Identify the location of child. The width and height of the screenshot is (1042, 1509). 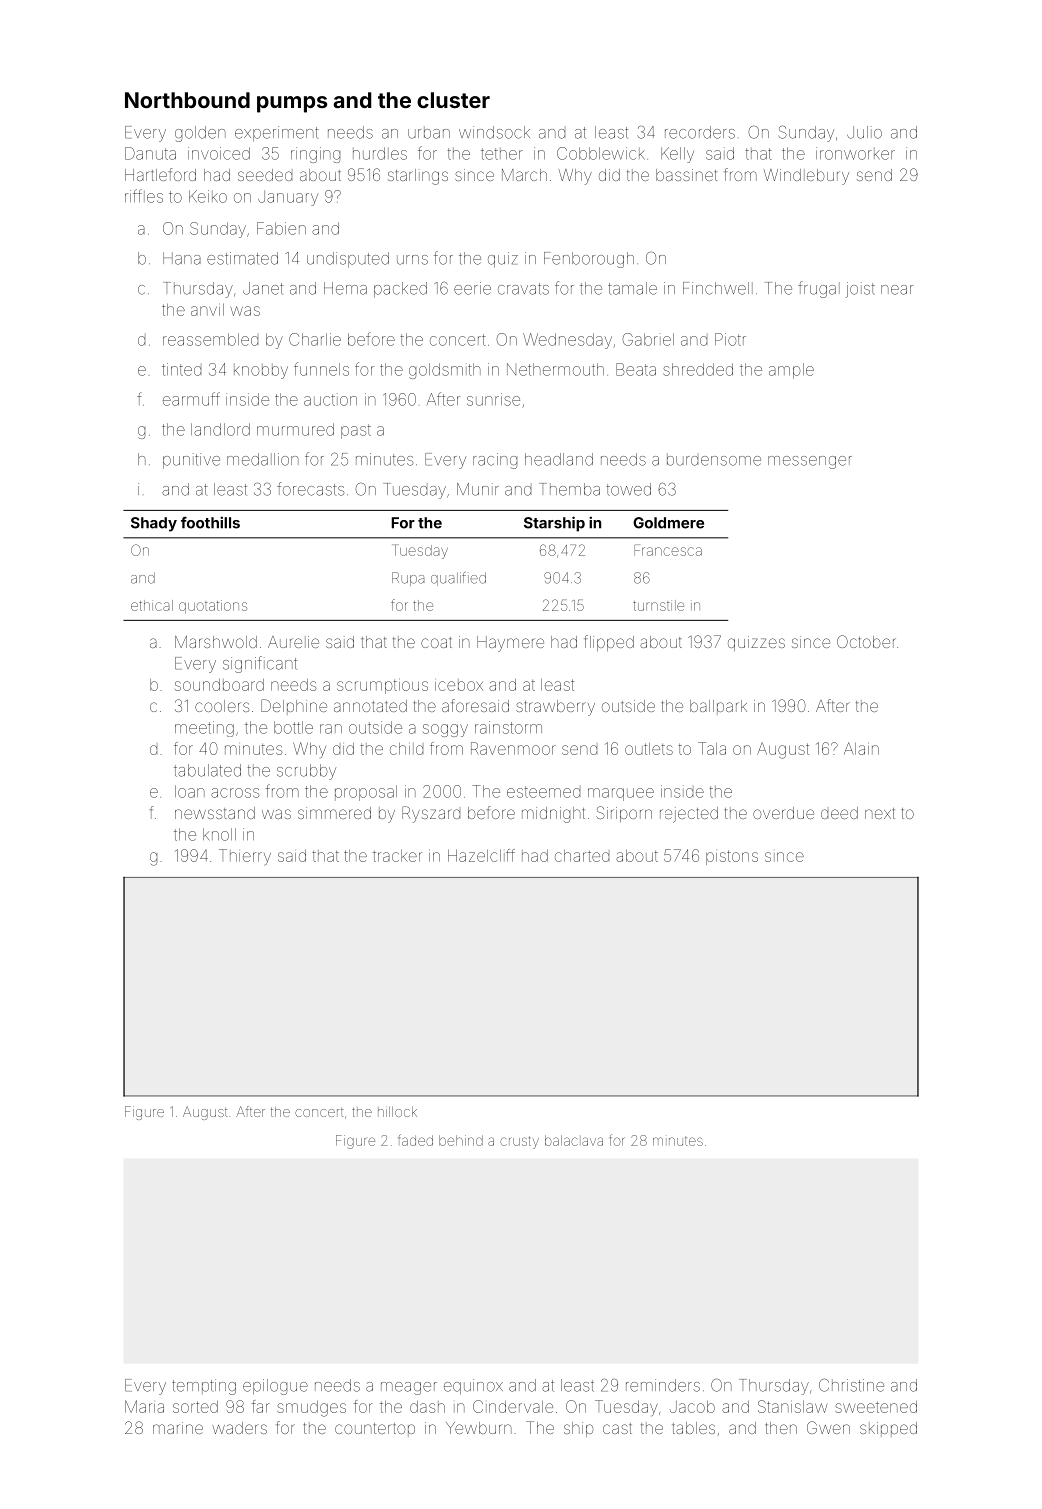
(406, 749).
